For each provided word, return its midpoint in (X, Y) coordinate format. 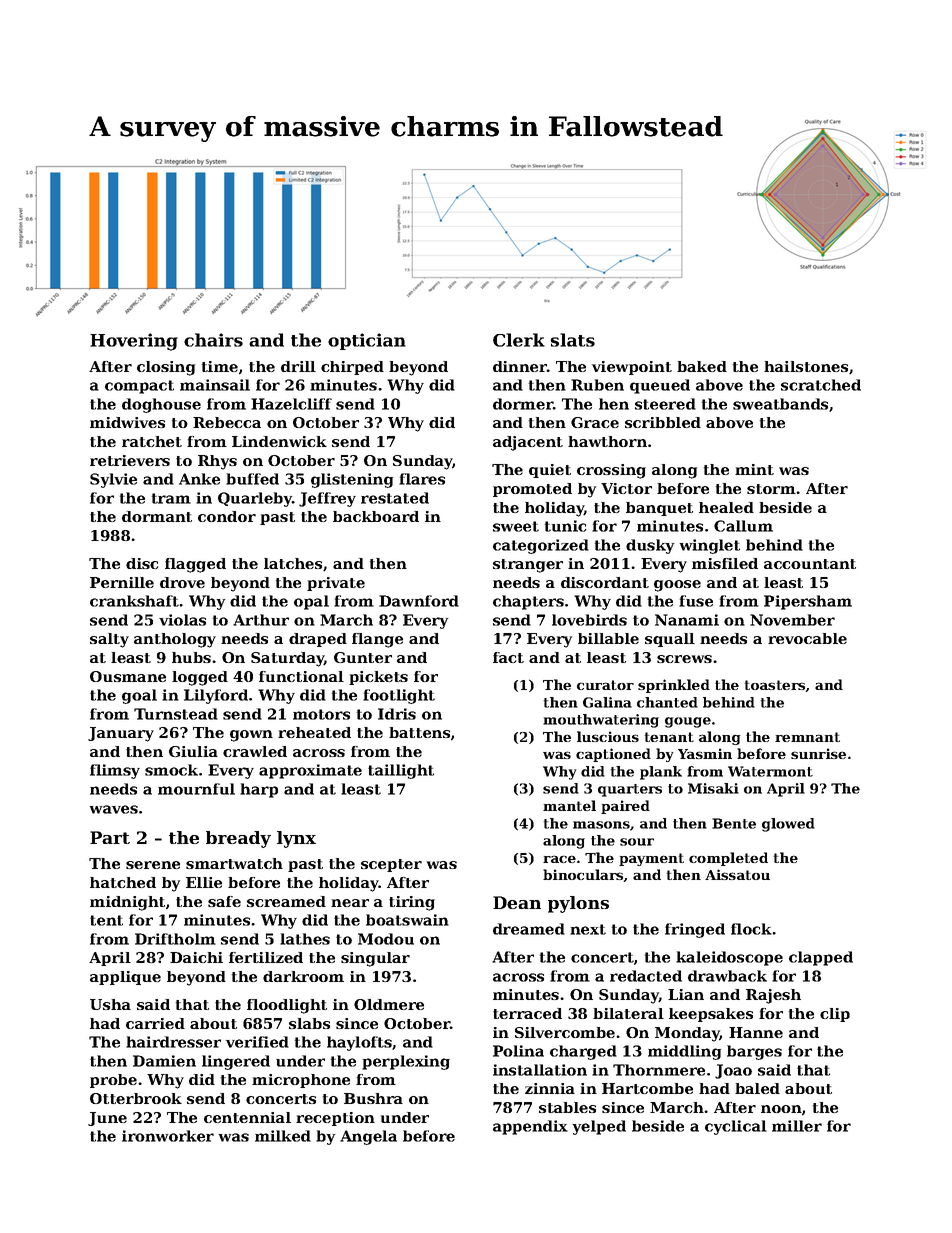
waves (114, 809)
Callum (743, 526)
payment (651, 859)
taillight (401, 771)
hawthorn (607, 441)
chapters (528, 602)
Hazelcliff (291, 404)
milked (283, 1136)
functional (301, 676)
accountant (810, 564)
